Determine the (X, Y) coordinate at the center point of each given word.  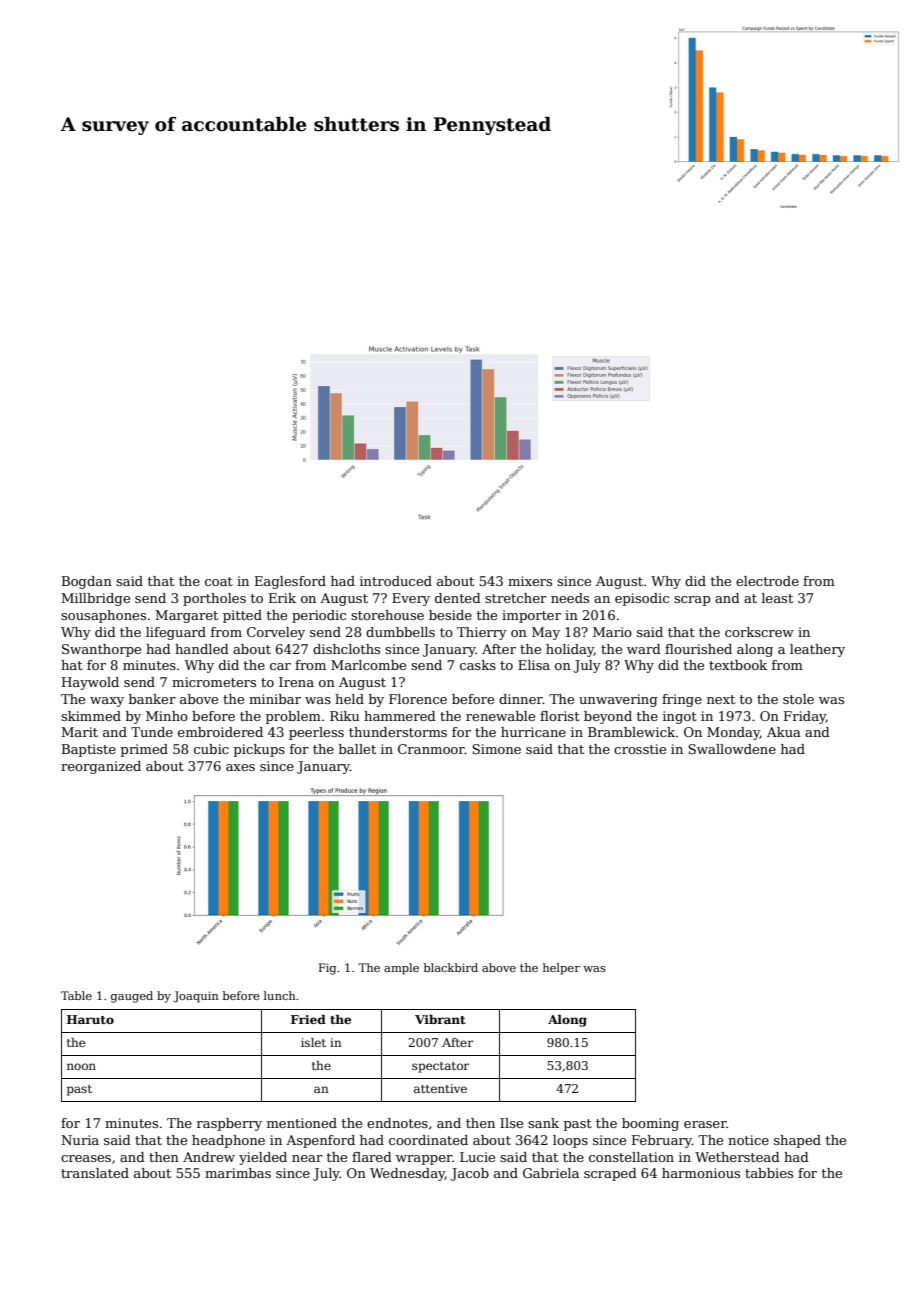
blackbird (451, 967)
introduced (396, 581)
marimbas (238, 1173)
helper (561, 969)
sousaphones (103, 616)
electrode (767, 581)
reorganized (101, 767)
